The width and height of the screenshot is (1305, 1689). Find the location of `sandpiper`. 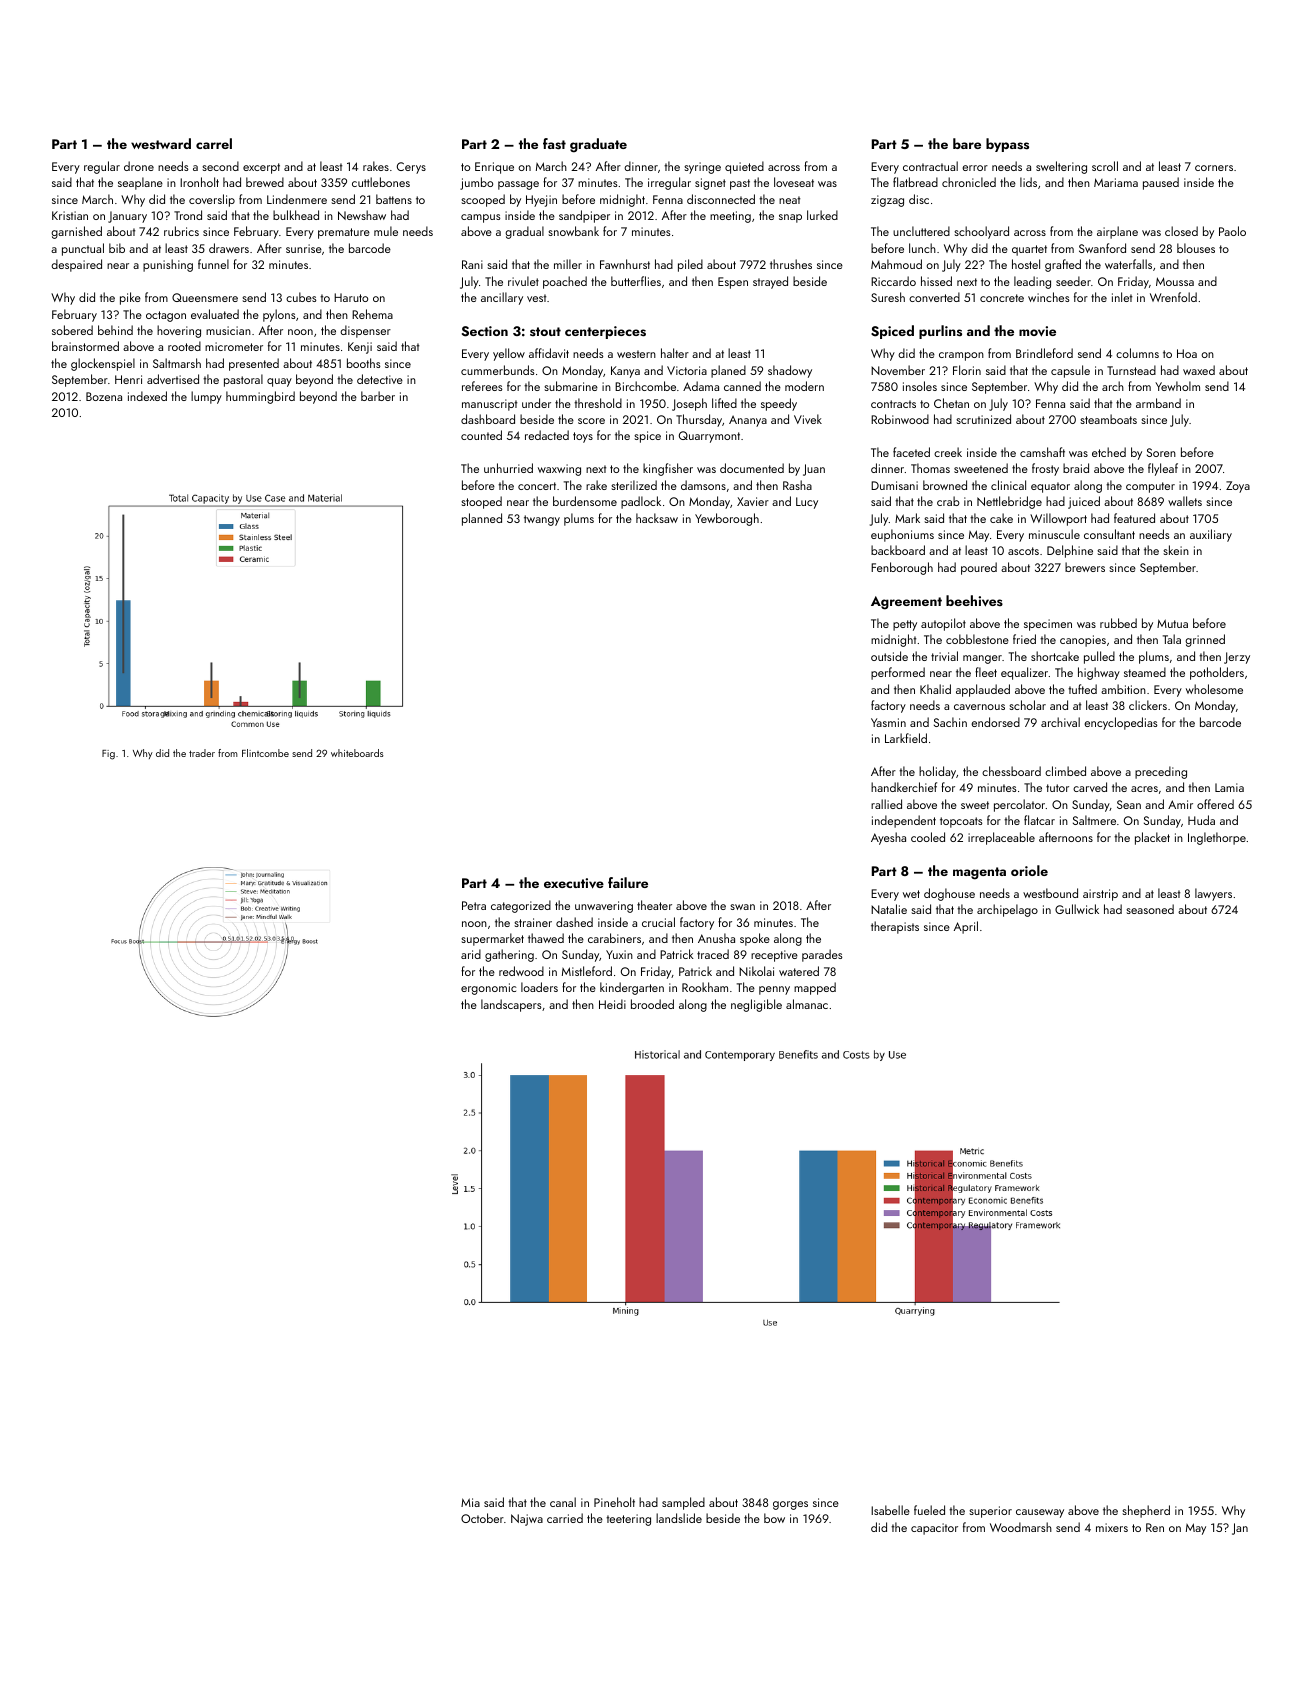

sandpiper is located at coordinates (584, 216).
